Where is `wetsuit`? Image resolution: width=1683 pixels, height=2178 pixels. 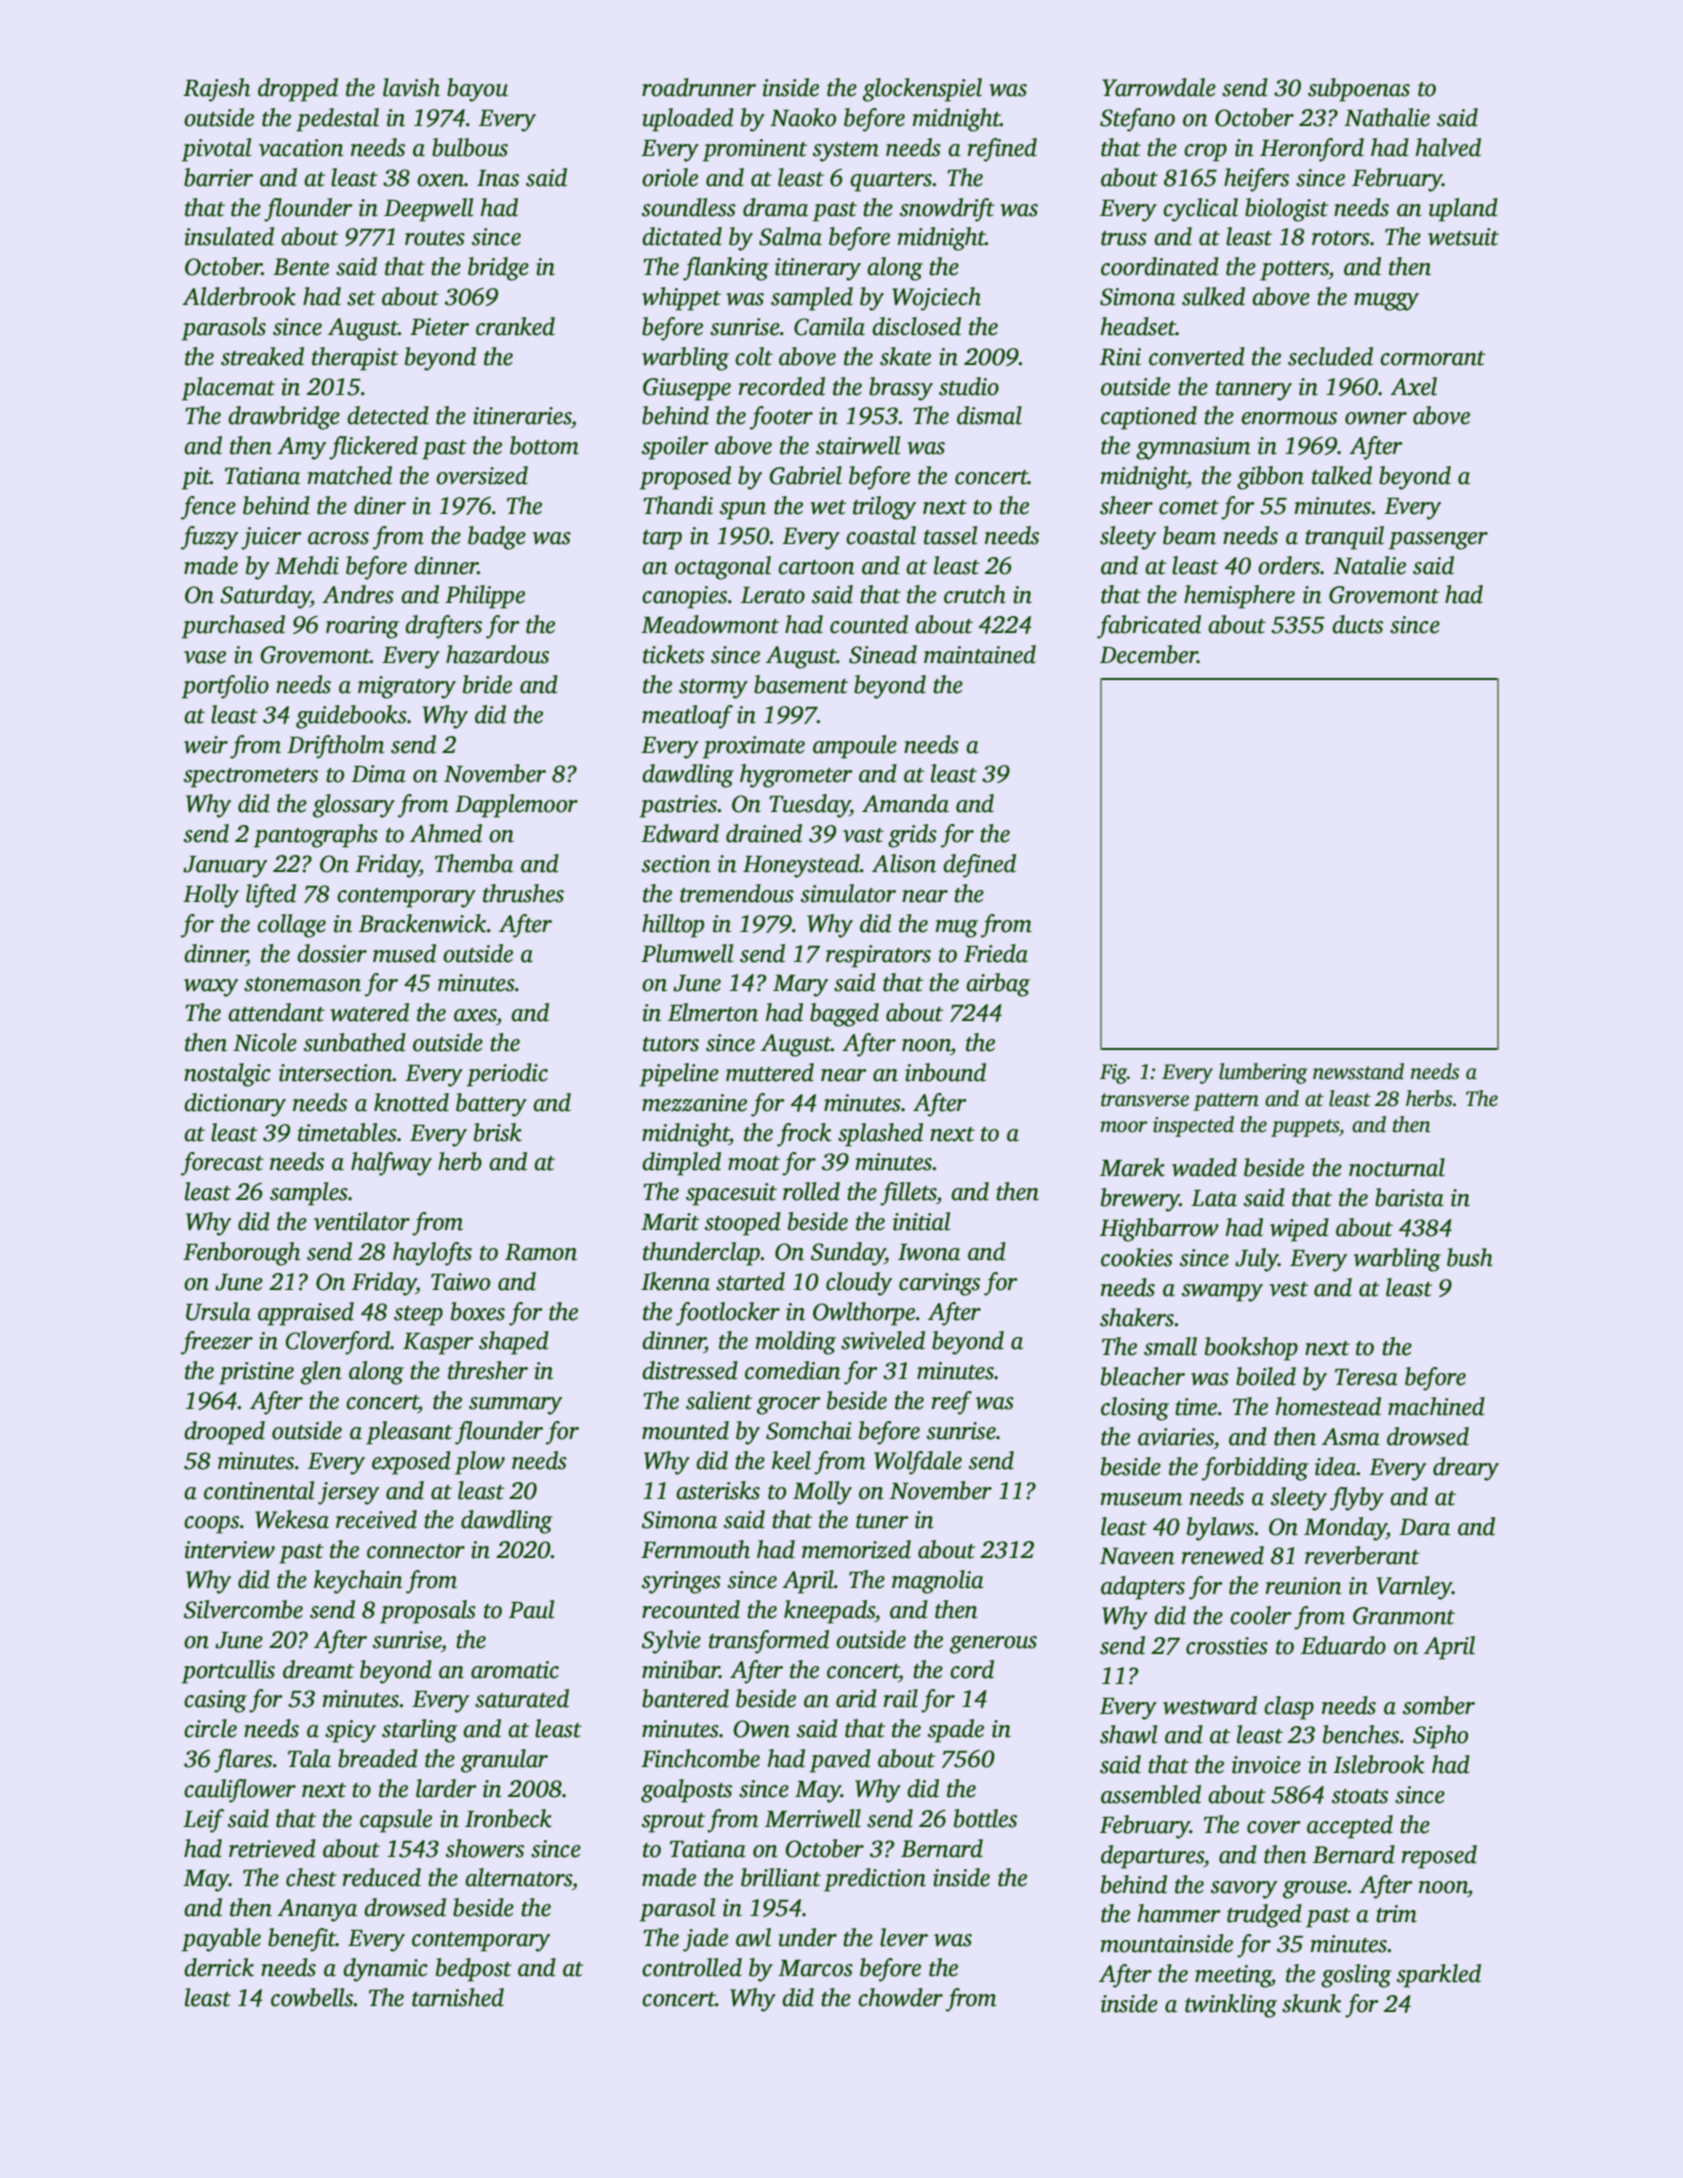 wetsuit is located at coordinates (1463, 237).
